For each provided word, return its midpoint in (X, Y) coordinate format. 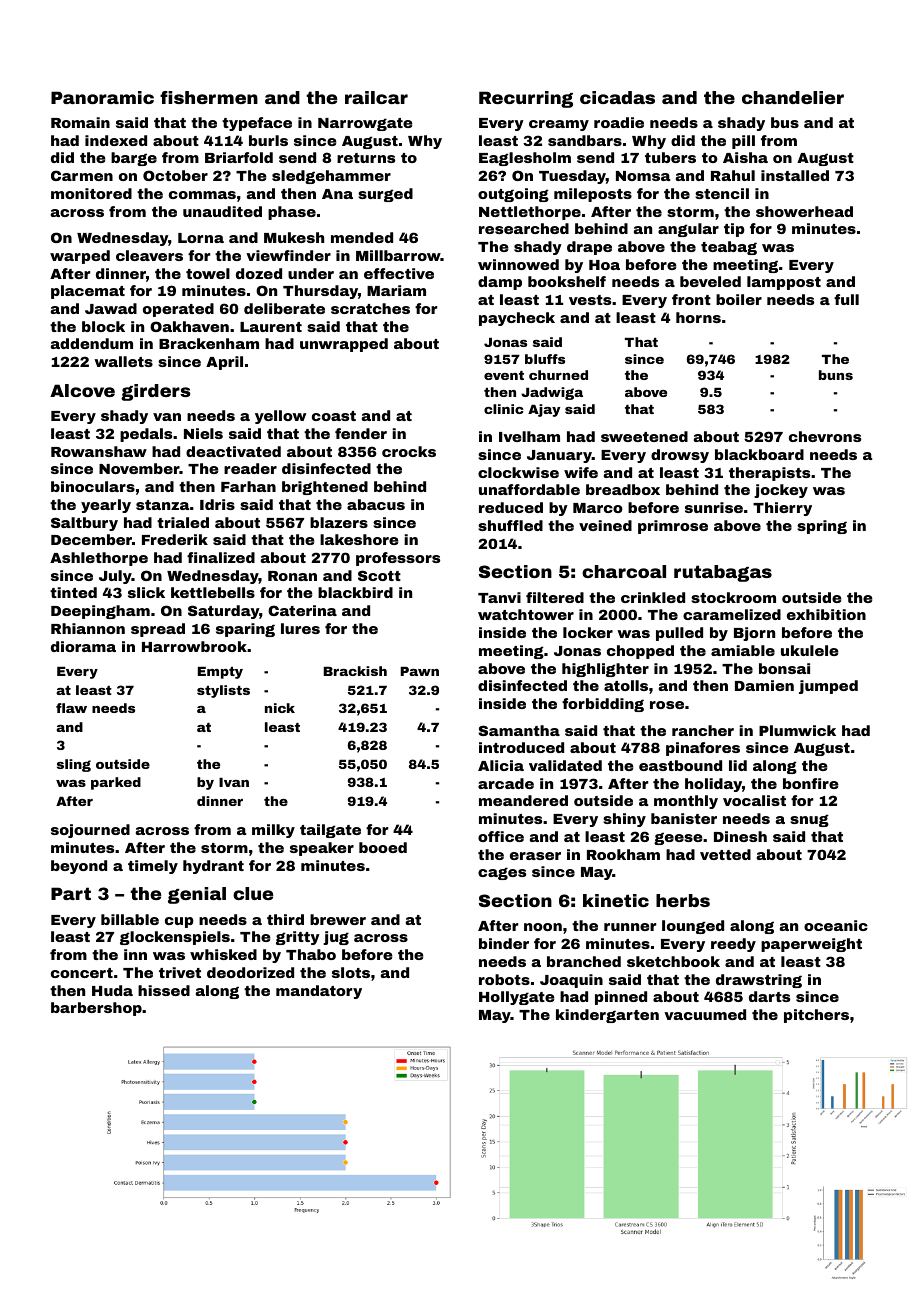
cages (502, 873)
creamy (559, 125)
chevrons (825, 436)
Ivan (234, 782)
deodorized (250, 972)
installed (795, 175)
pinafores (703, 749)
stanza (162, 505)
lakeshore (359, 539)
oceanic (836, 925)
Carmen (82, 175)
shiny (624, 820)
